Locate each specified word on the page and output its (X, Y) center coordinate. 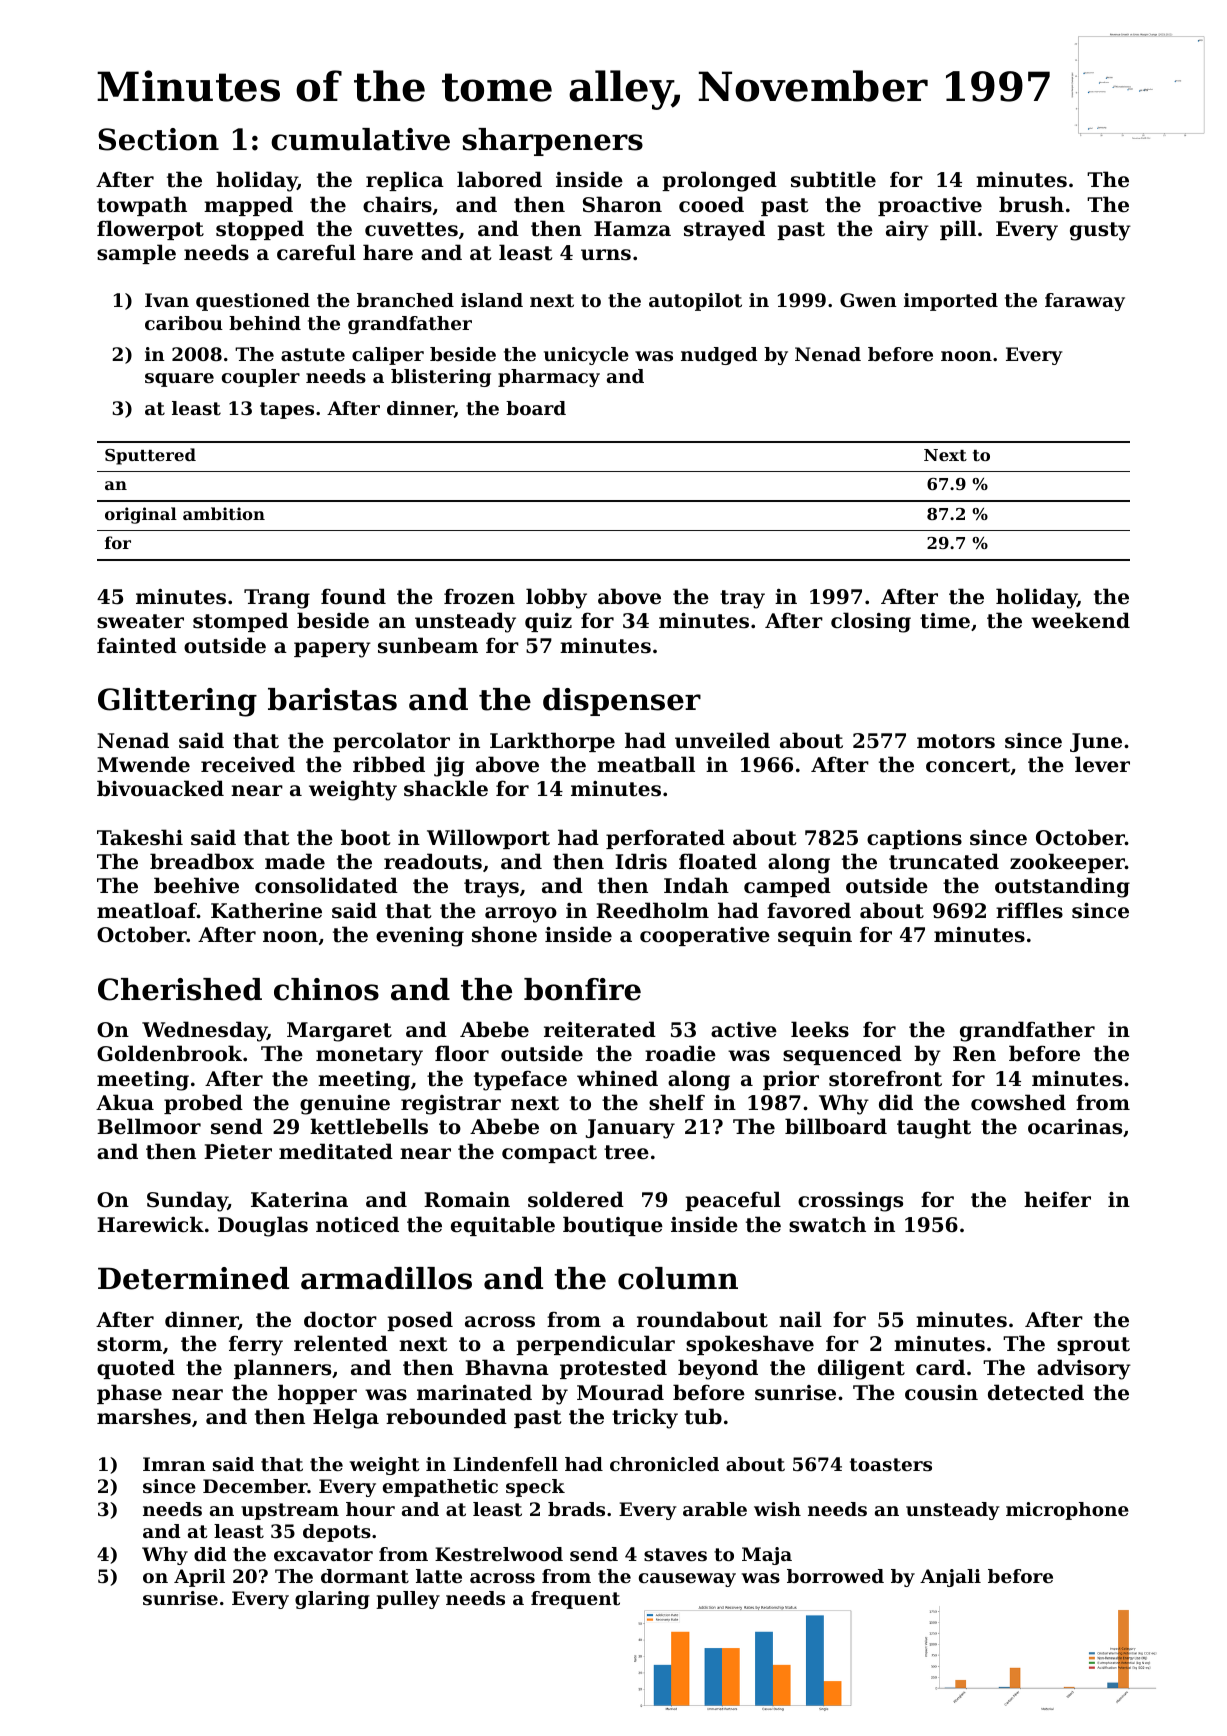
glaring (332, 1600)
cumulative (360, 139)
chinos (326, 989)
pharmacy (549, 378)
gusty (1100, 231)
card (940, 1367)
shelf (677, 1102)
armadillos (386, 1278)
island (492, 300)
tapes (287, 410)
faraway (1085, 302)
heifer (1057, 1199)
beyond (718, 1369)
